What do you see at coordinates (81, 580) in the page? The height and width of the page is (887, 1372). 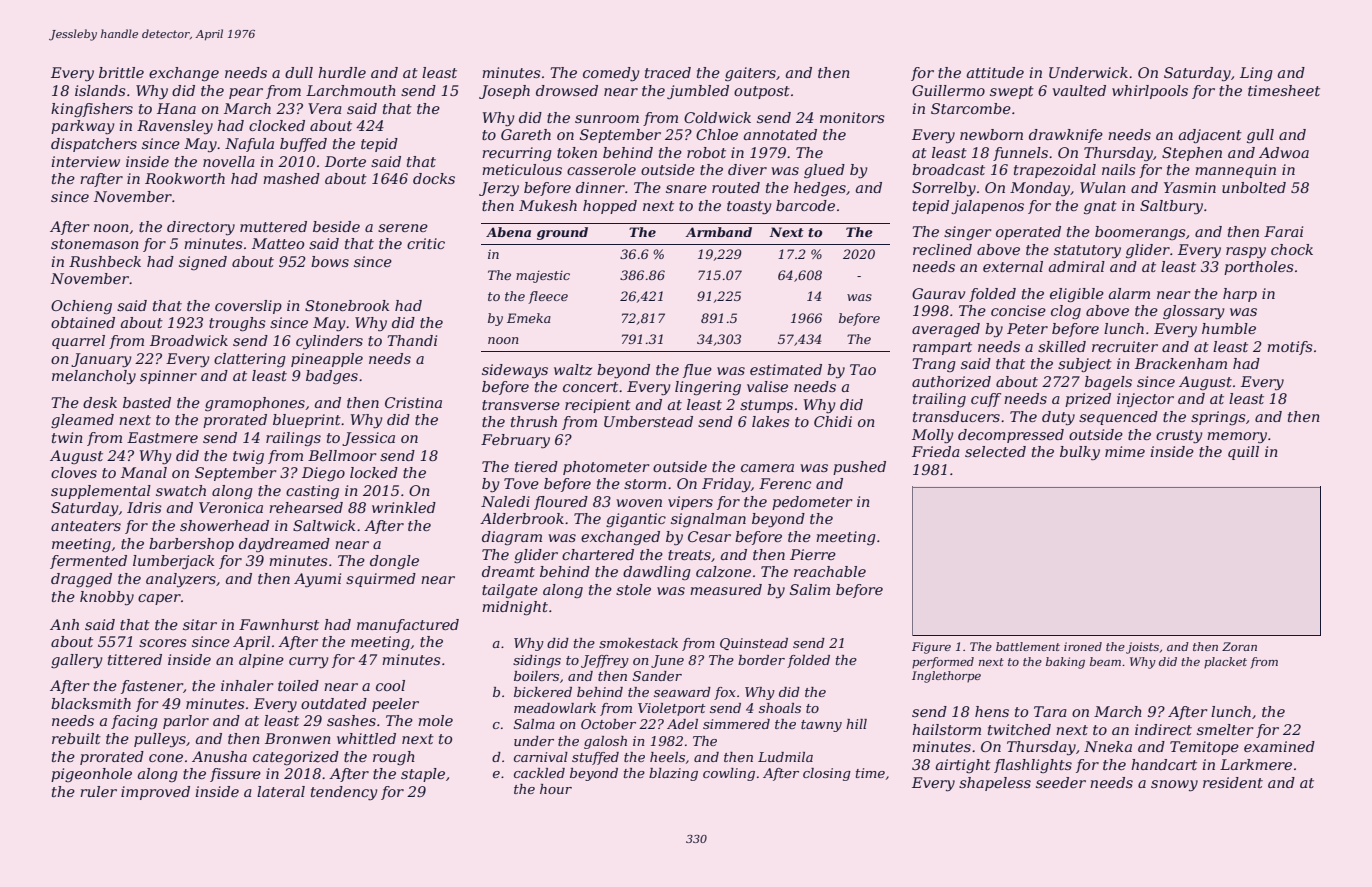 I see `dragged` at bounding box center [81, 580].
